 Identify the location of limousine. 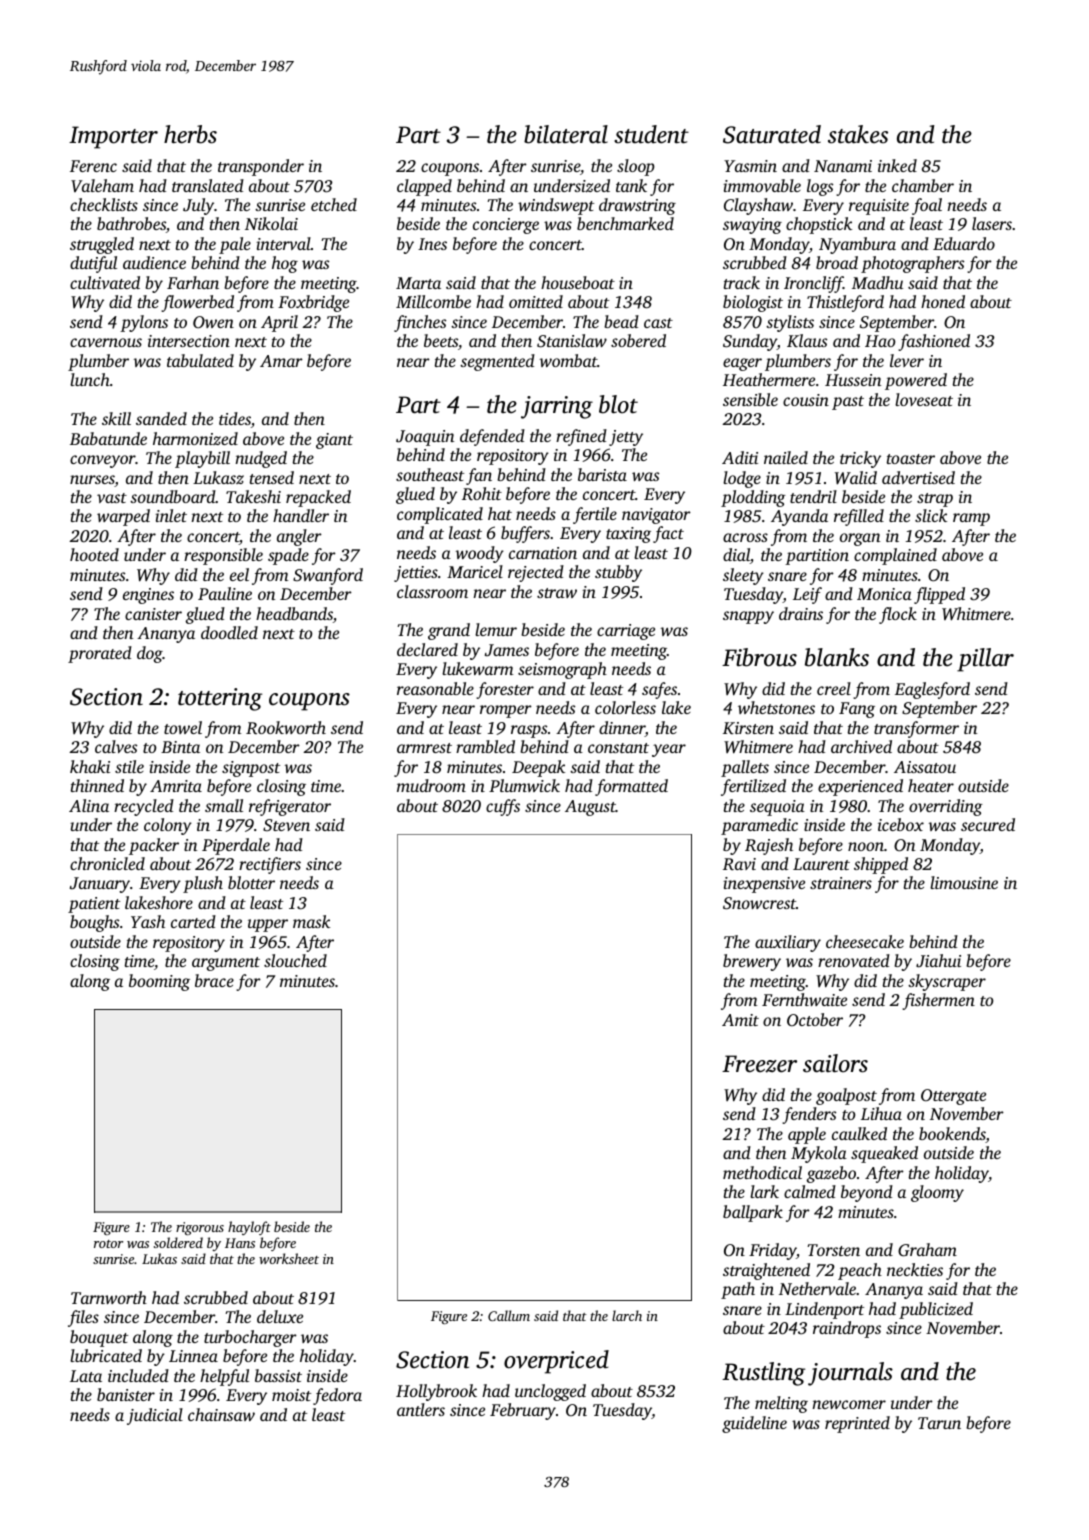
(964, 882).
